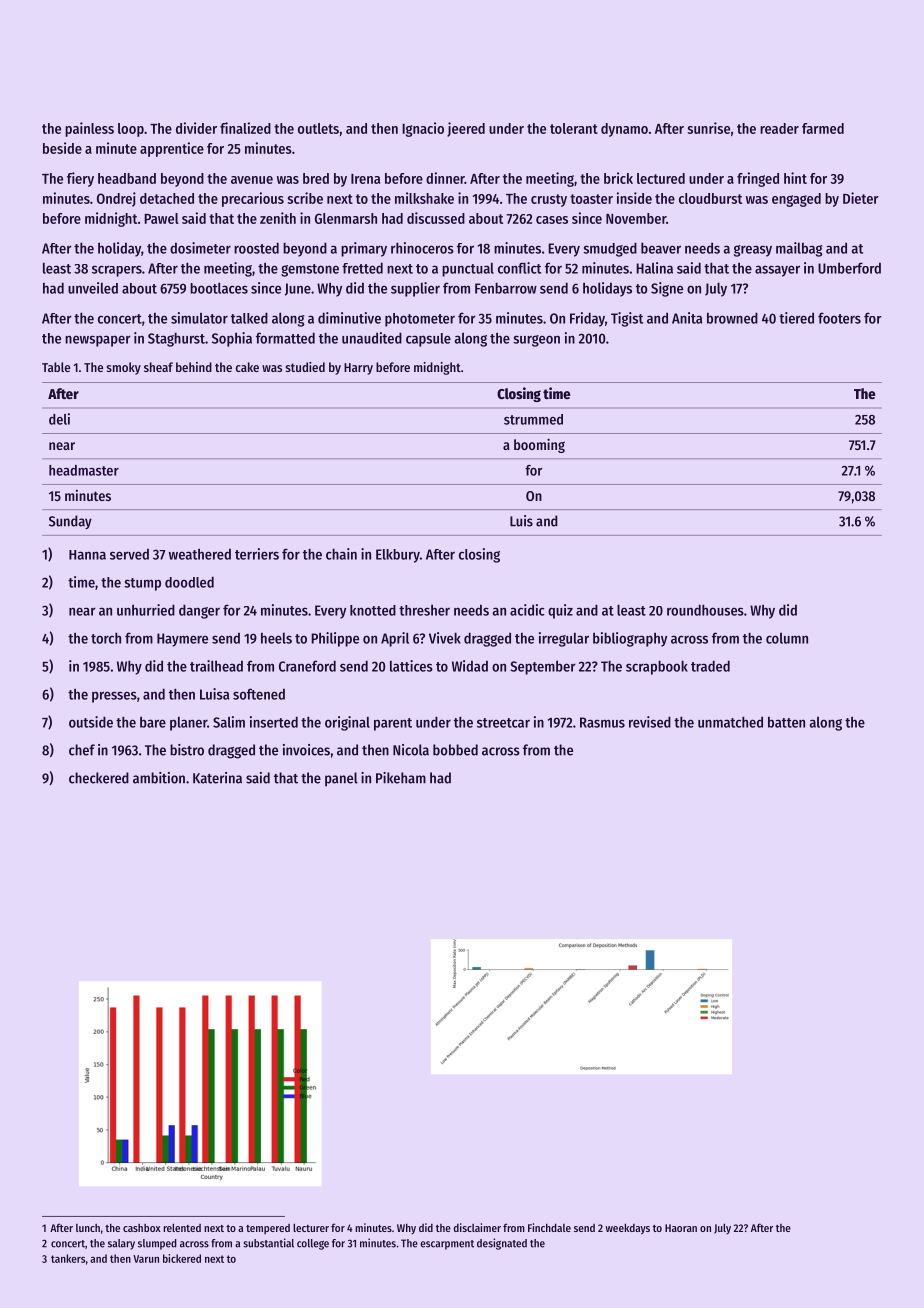  I want to click on weathered, so click(200, 554).
